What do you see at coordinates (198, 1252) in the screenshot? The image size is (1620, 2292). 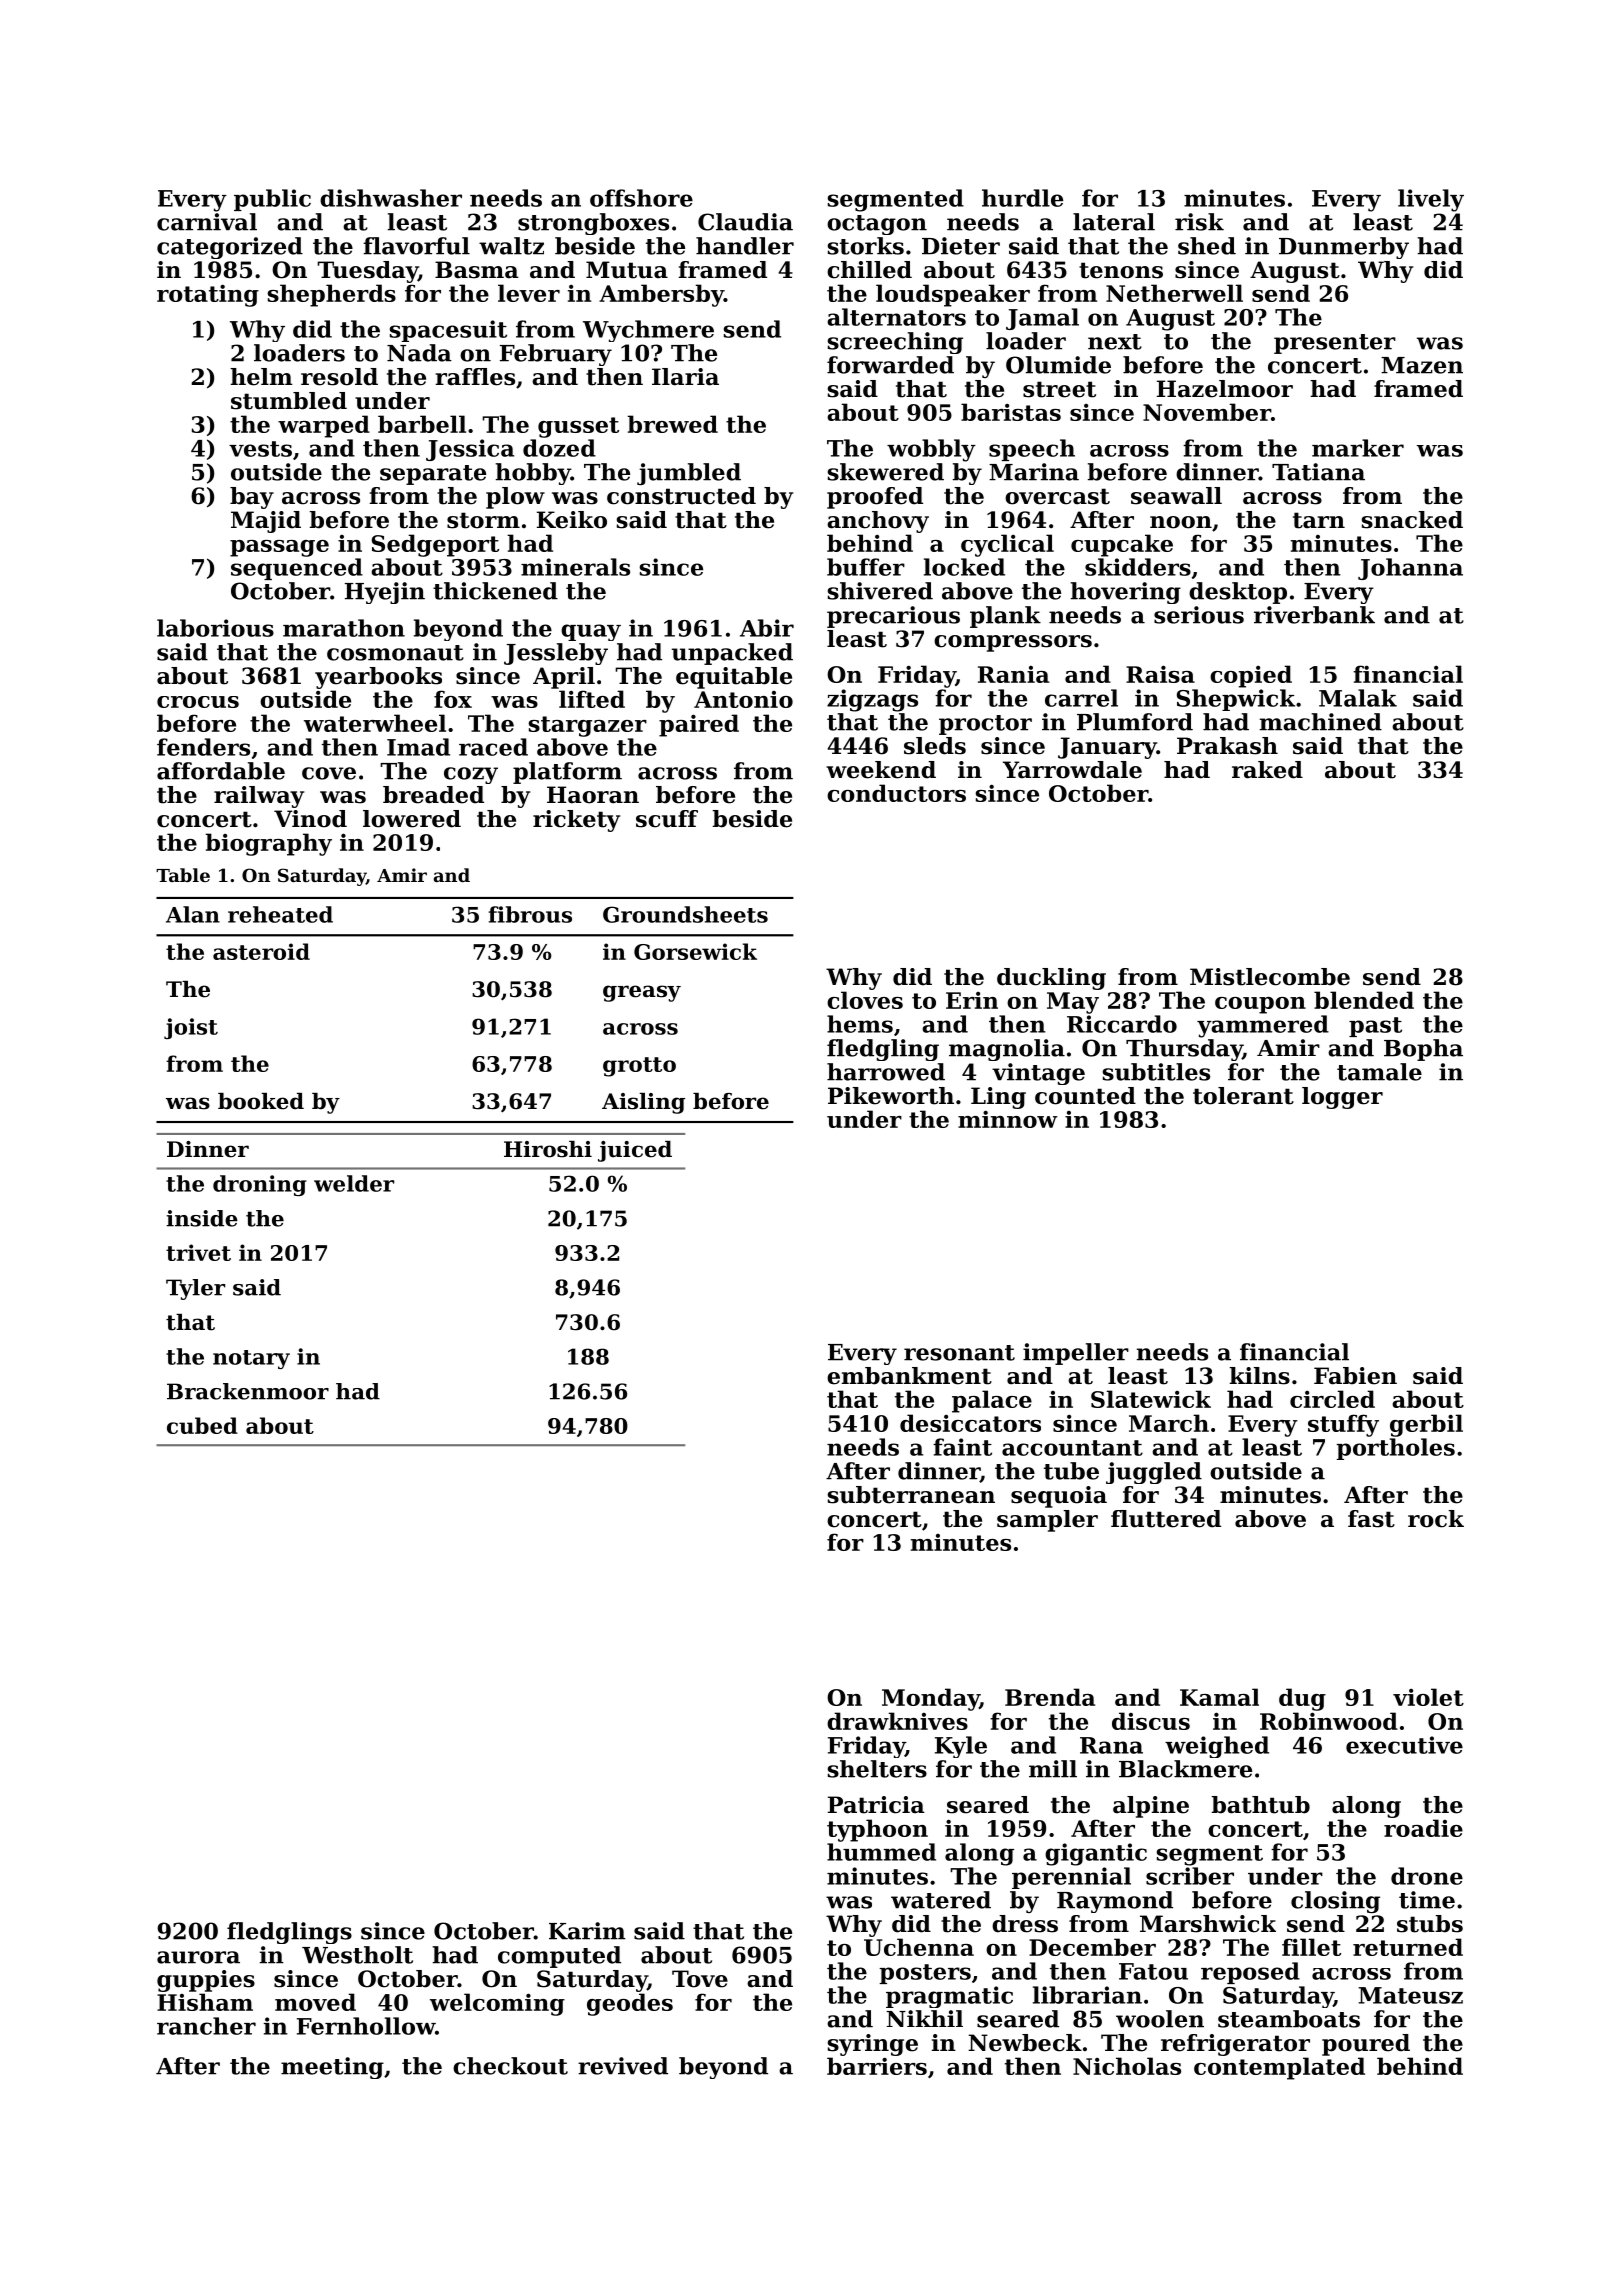 I see `trivet` at bounding box center [198, 1252].
